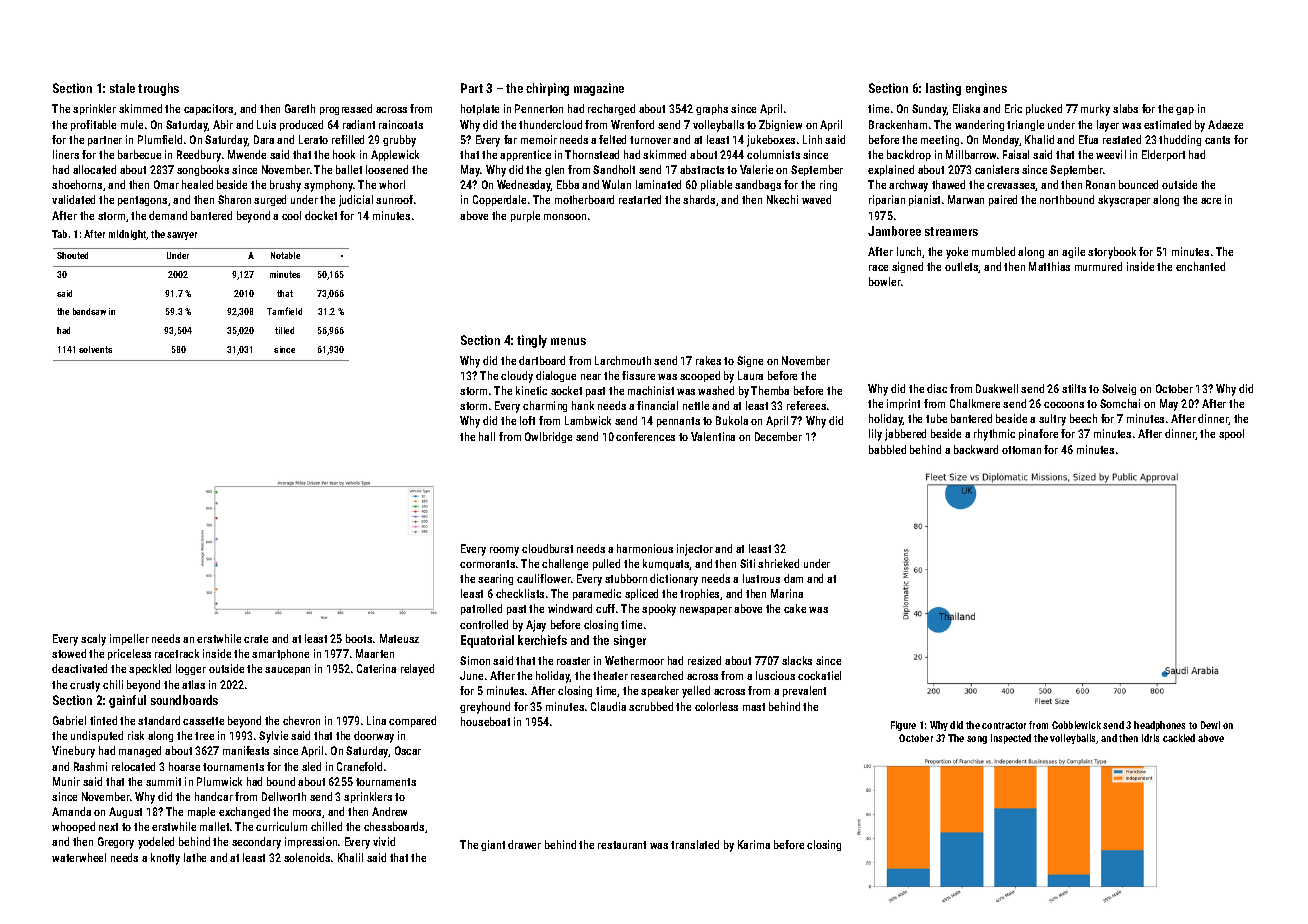 The width and height of the screenshot is (1308, 924). Describe the element at coordinates (716, 706) in the screenshot. I see `colorless` at that location.
